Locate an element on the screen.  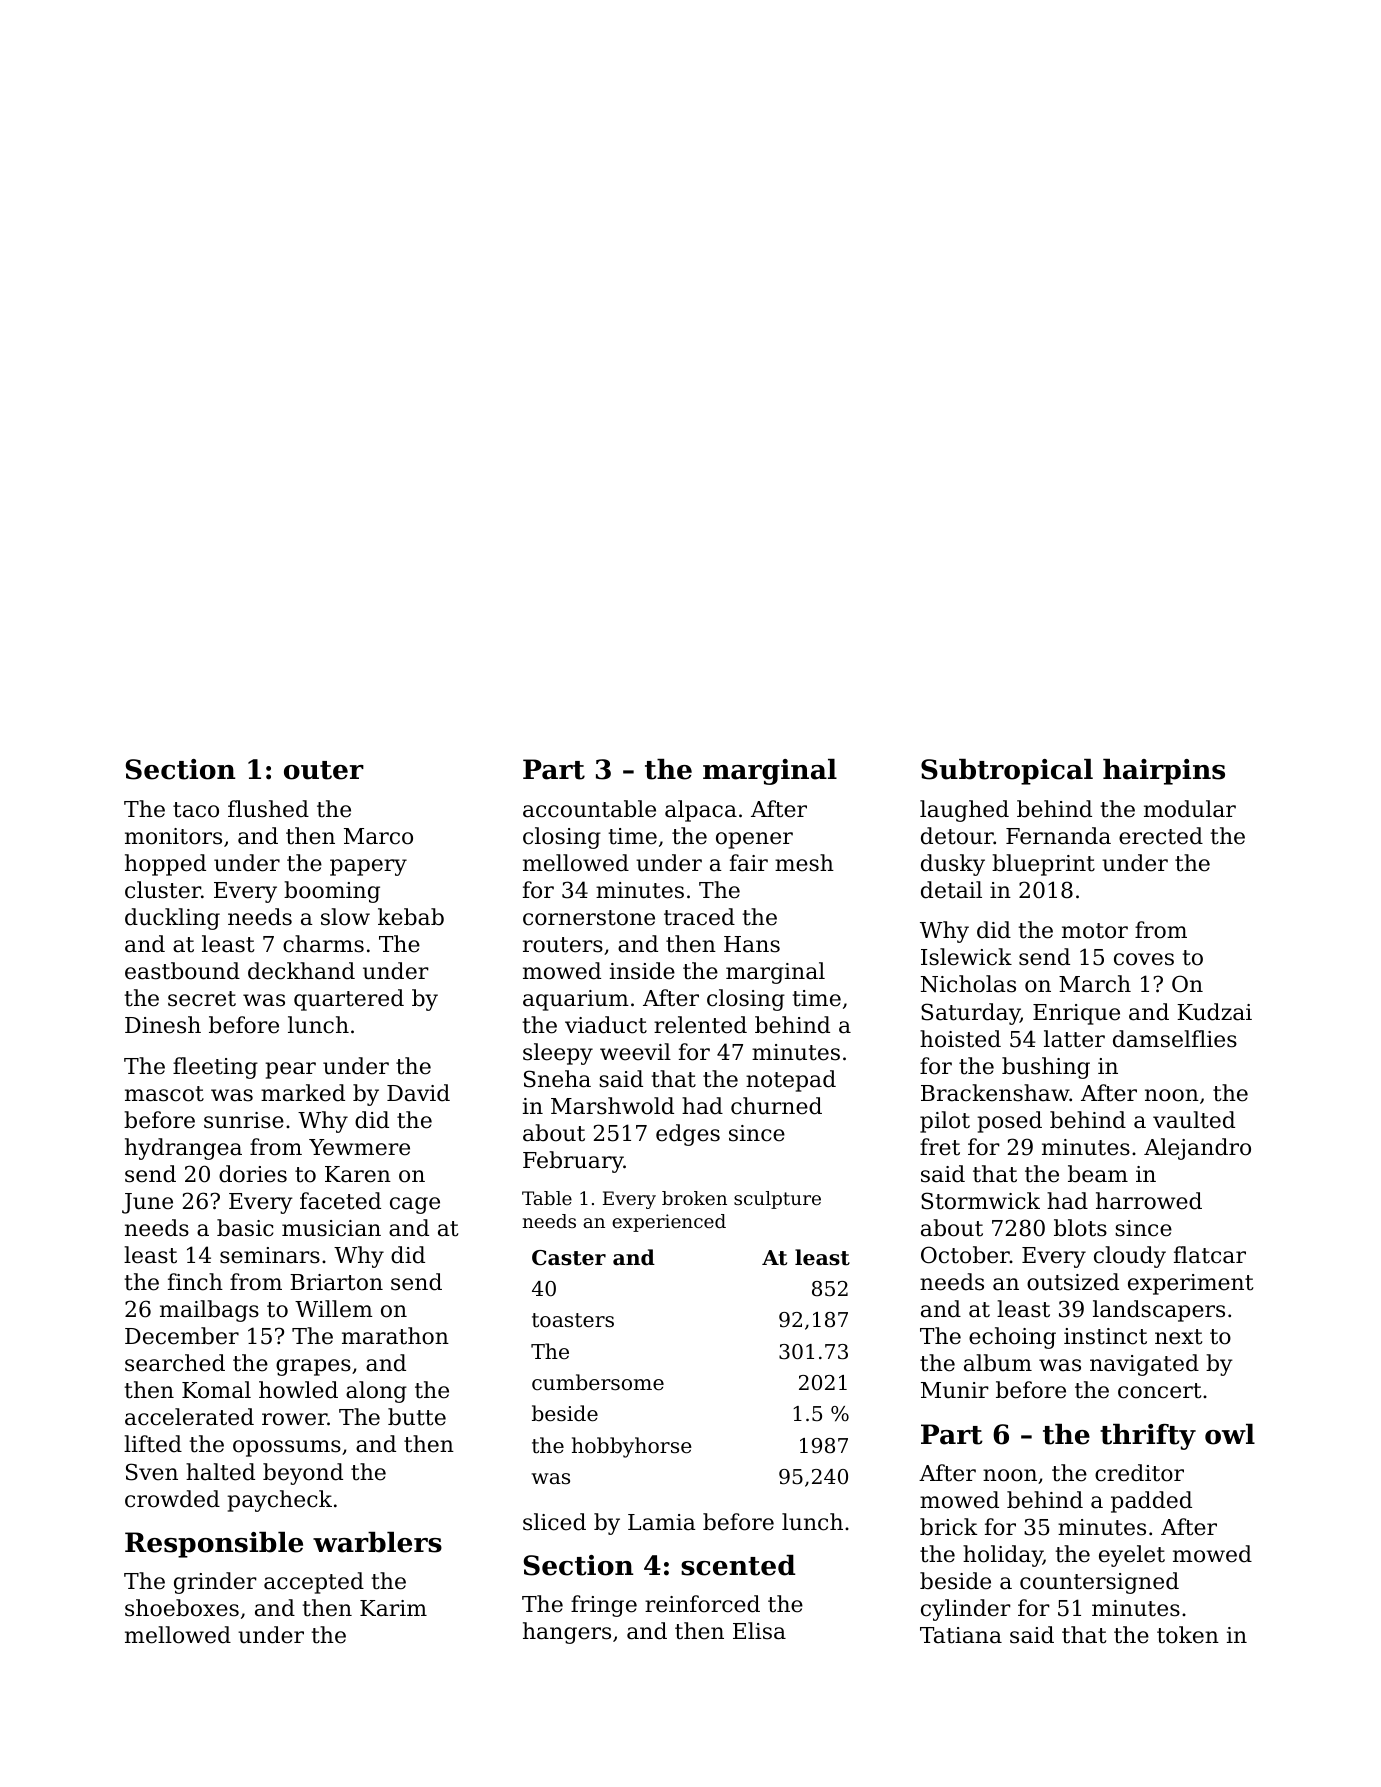
June is located at coordinates (147, 1203).
